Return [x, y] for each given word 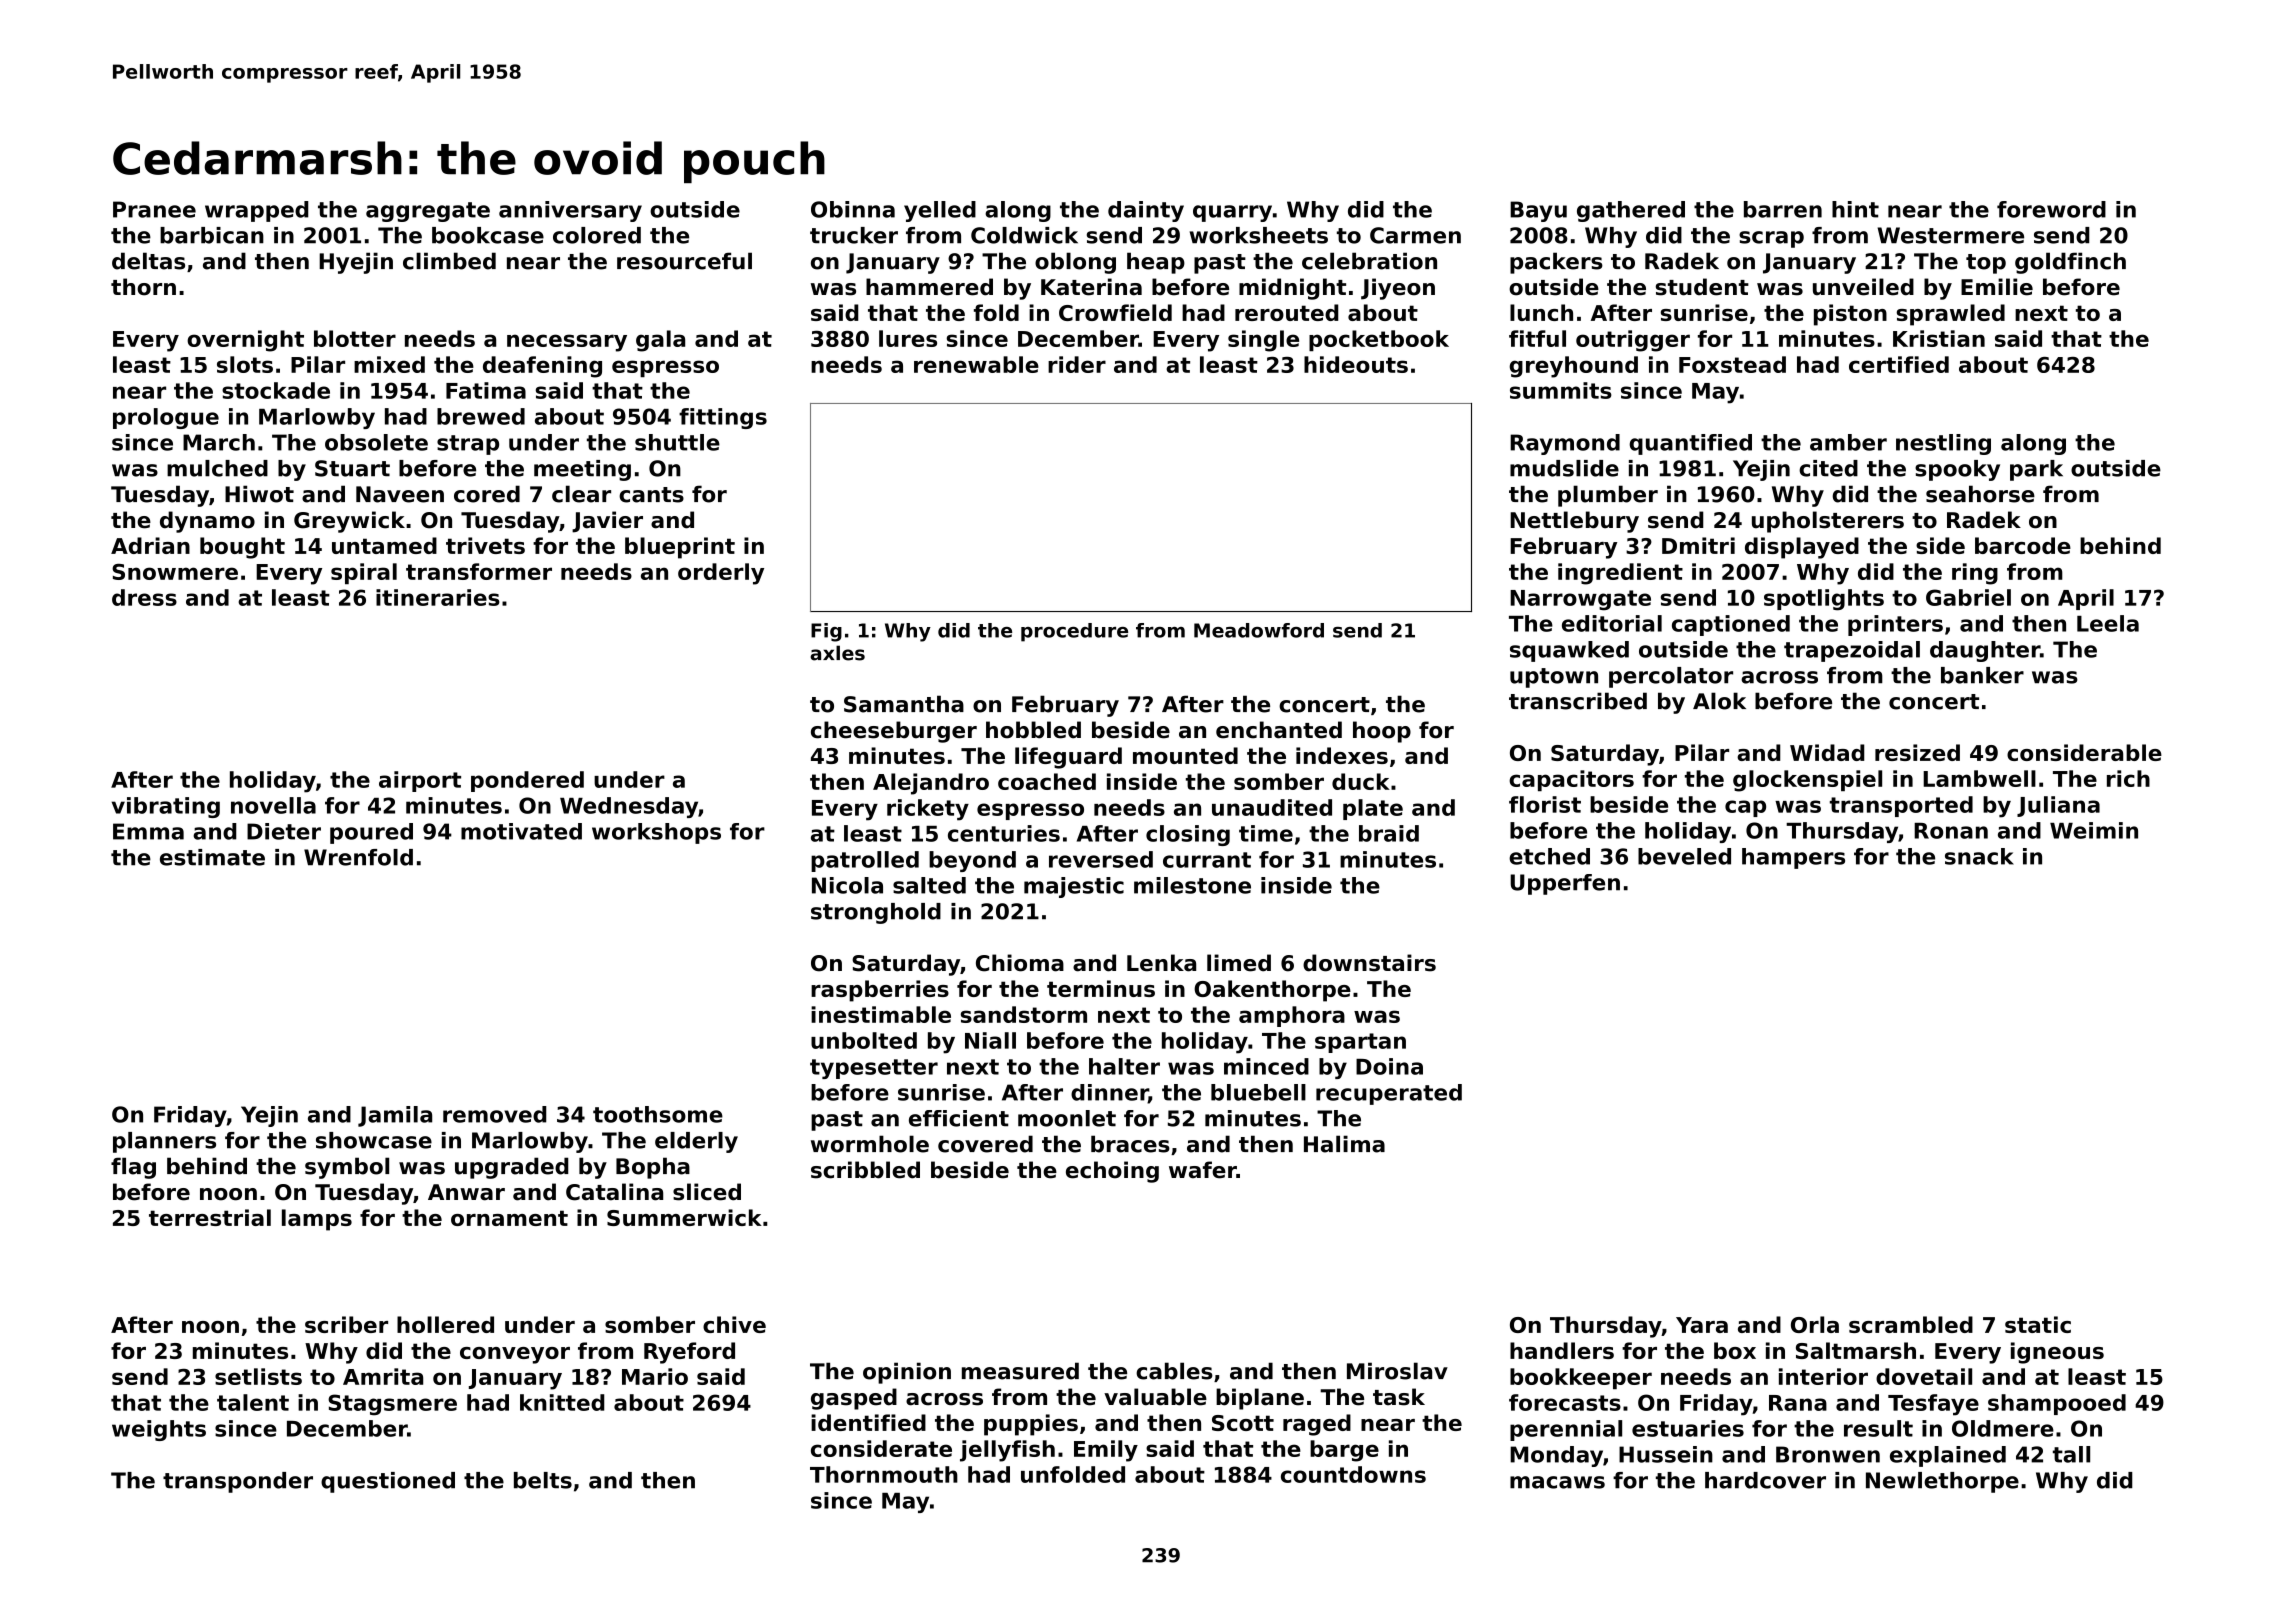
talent [253, 1402]
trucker [854, 235]
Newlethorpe [1942, 1482]
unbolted [864, 1040]
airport [420, 781]
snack [1979, 856]
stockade [276, 390]
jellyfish [1007, 1451]
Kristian [1939, 338]
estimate [212, 857]
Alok [1719, 701]
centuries [1004, 833]
